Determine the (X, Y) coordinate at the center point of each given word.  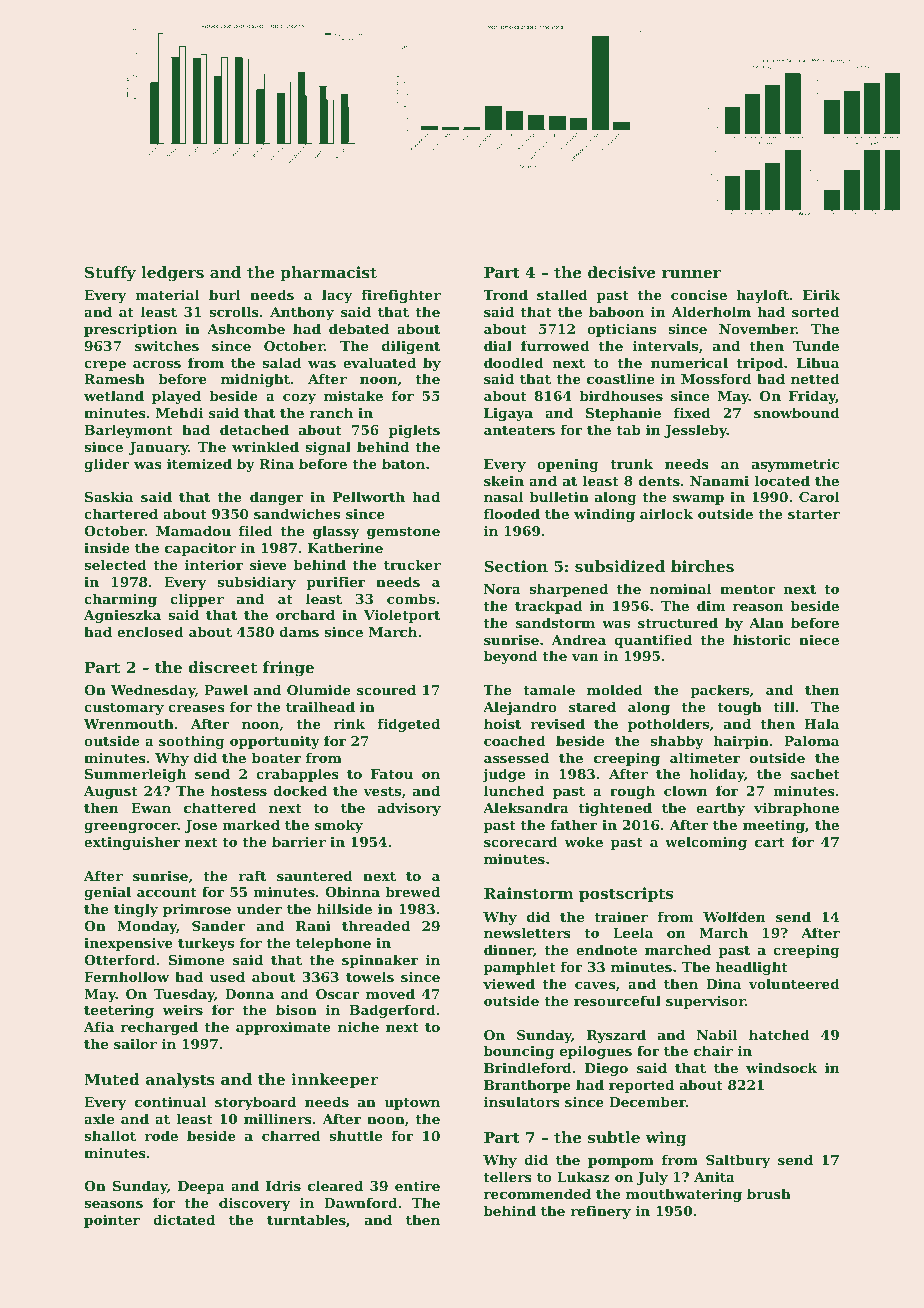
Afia (99, 1026)
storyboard (255, 1103)
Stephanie (623, 414)
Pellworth (369, 496)
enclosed (150, 631)
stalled (562, 294)
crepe (105, 366)
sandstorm (555, 622)
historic (762, 639)
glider (107, 465)
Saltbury (738, 1161)
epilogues (596, 1052)
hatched (779, 1034)
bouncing (519, 1052)
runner (691, 274)
